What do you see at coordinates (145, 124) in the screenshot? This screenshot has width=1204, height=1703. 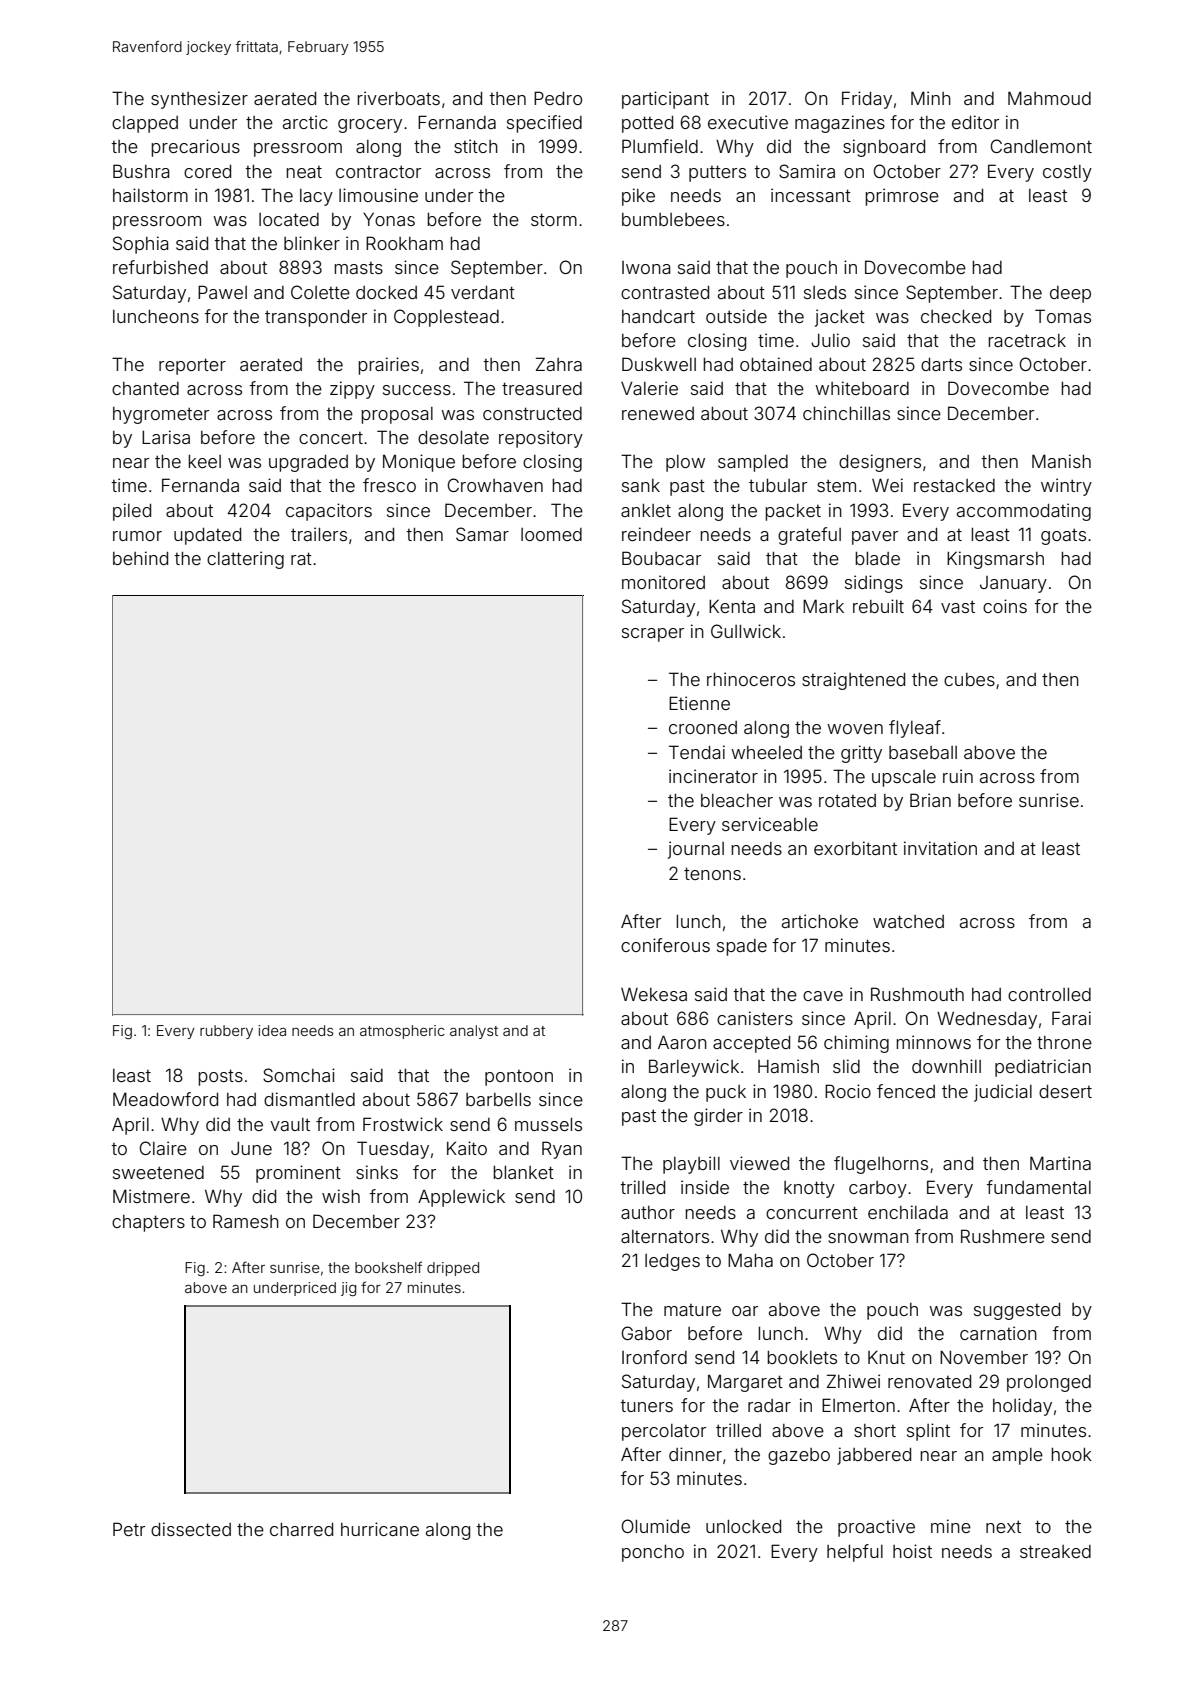 I see `clapped` at bounding box center [145, 124].
